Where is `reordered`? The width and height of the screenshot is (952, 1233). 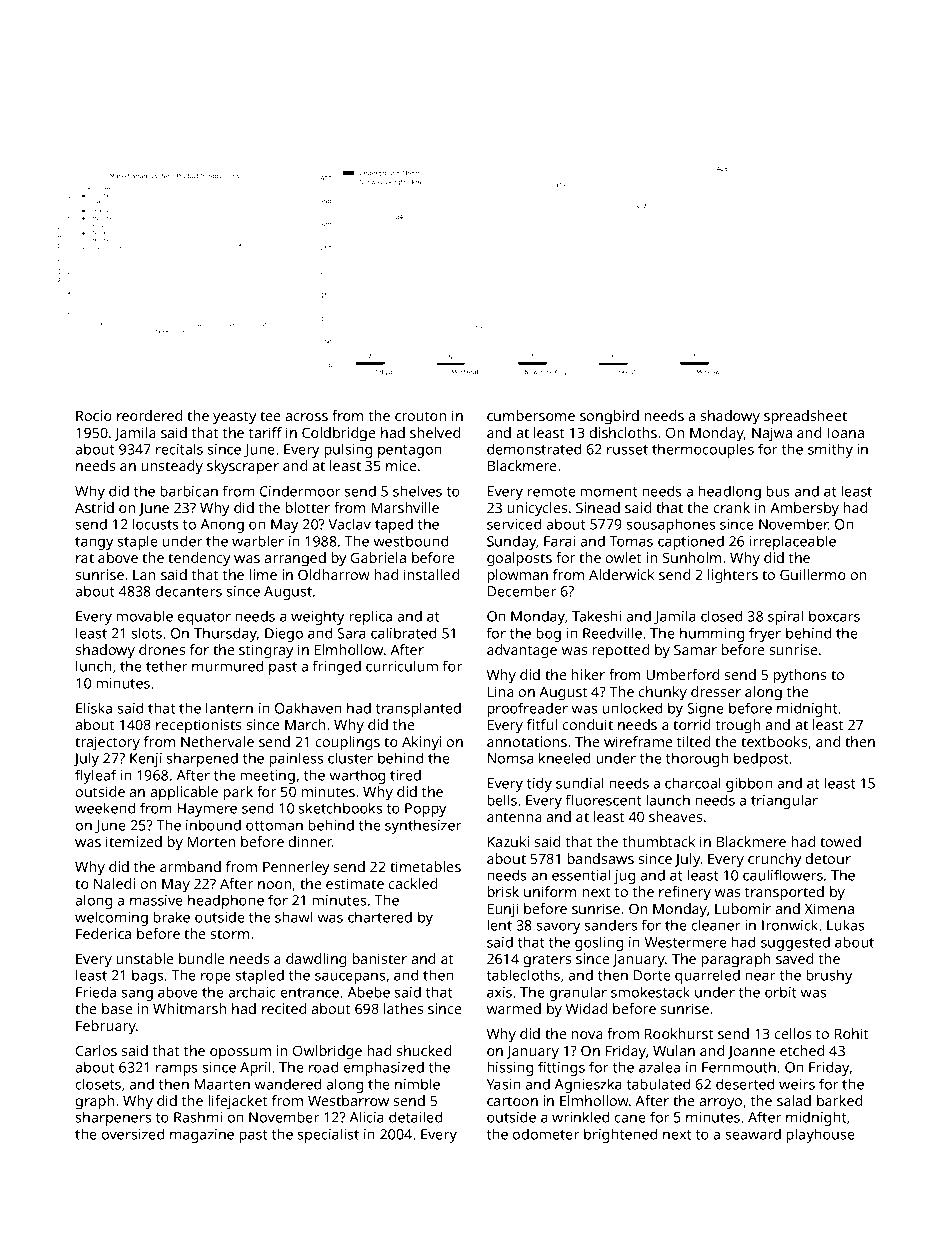
reordered is located at coordinates (149, 415).
